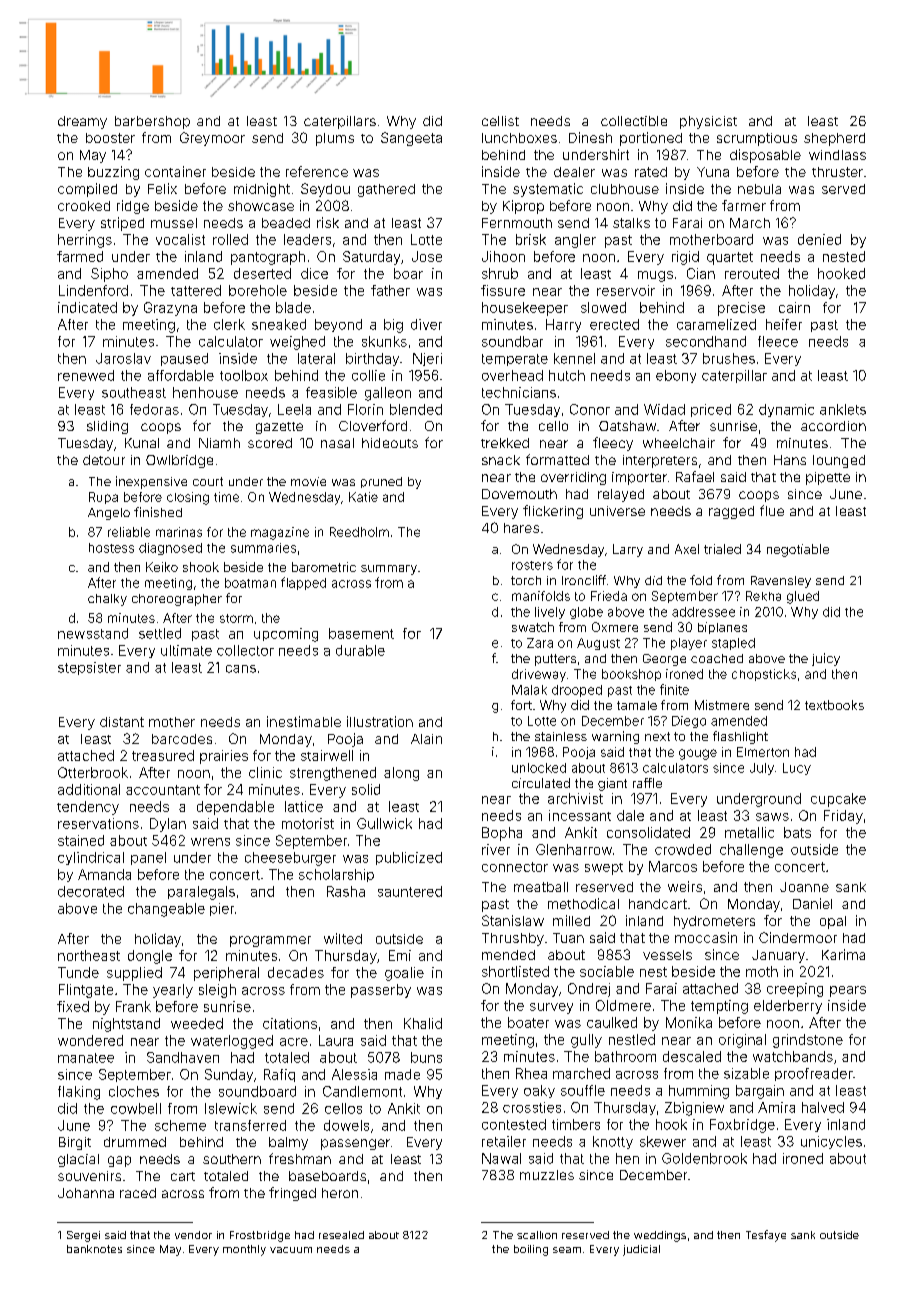  What do you see at coordinates (82, 122) in the document?
I see `dreamy` at bounding box center [82, 122].
